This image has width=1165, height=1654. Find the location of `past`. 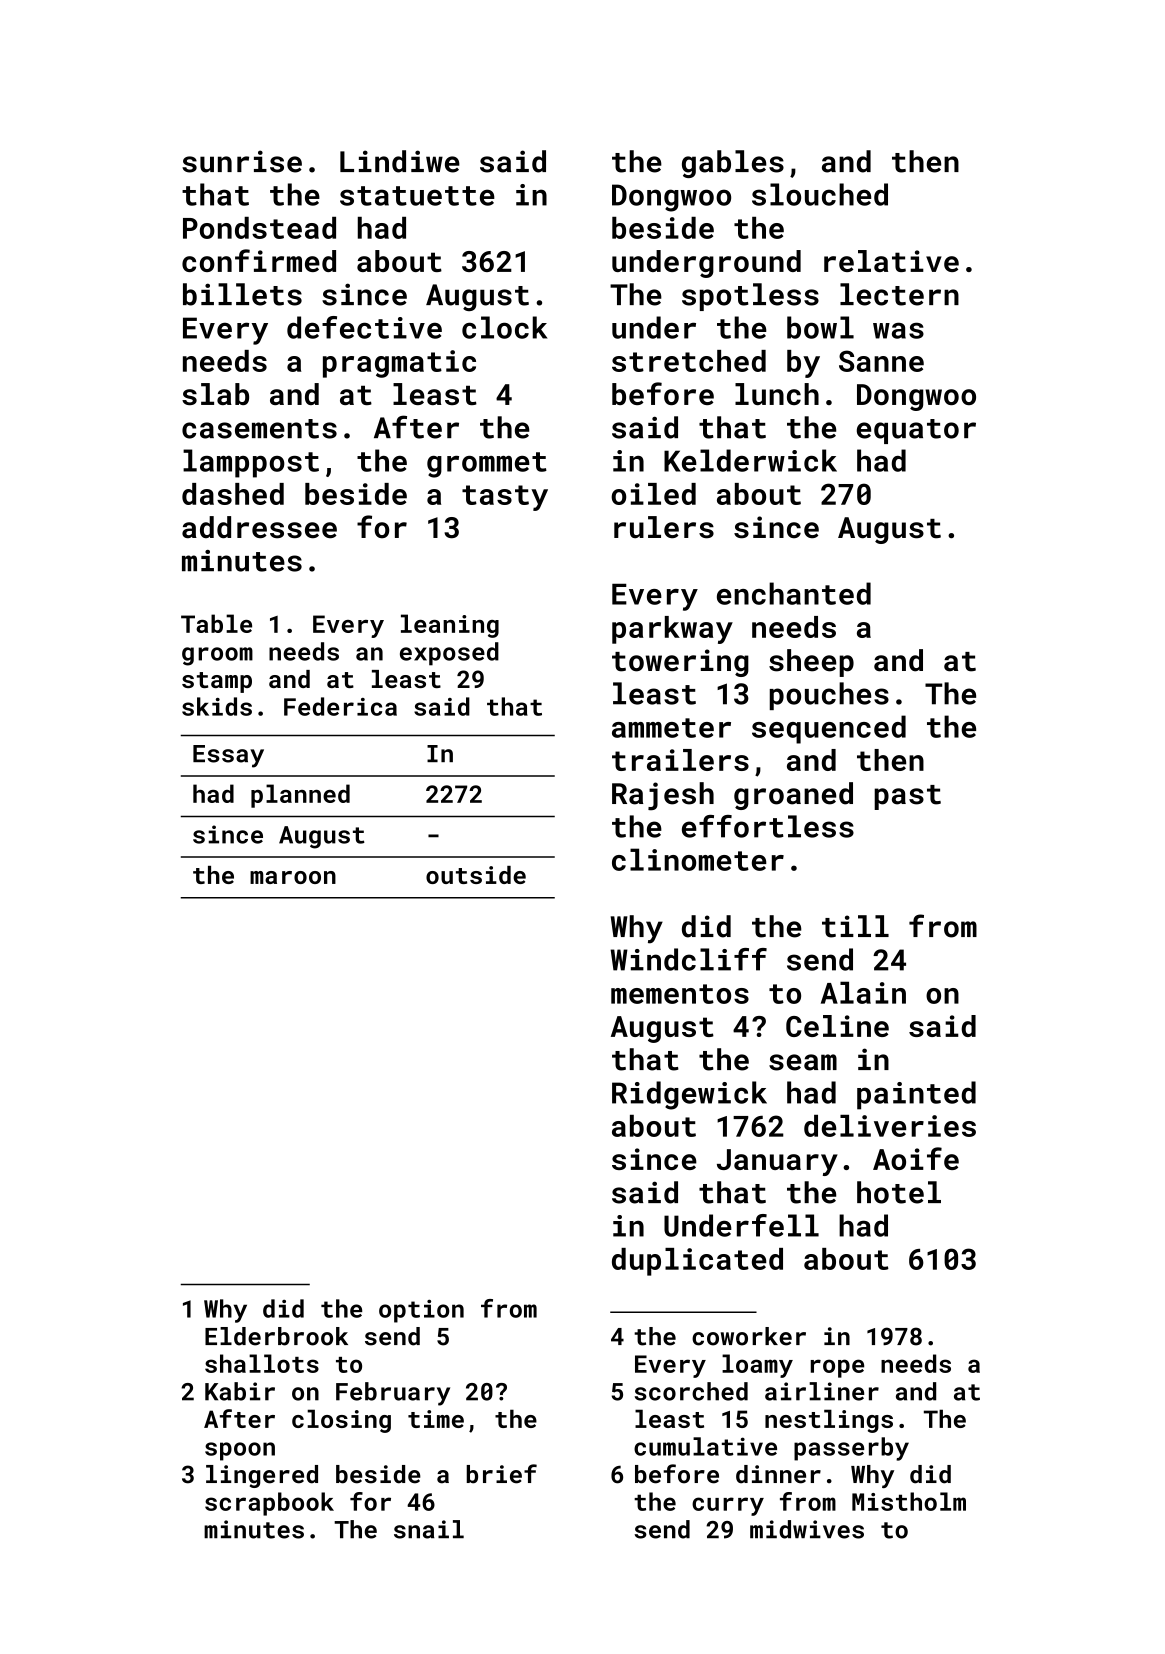

past is located at coordinates (907, 797).
